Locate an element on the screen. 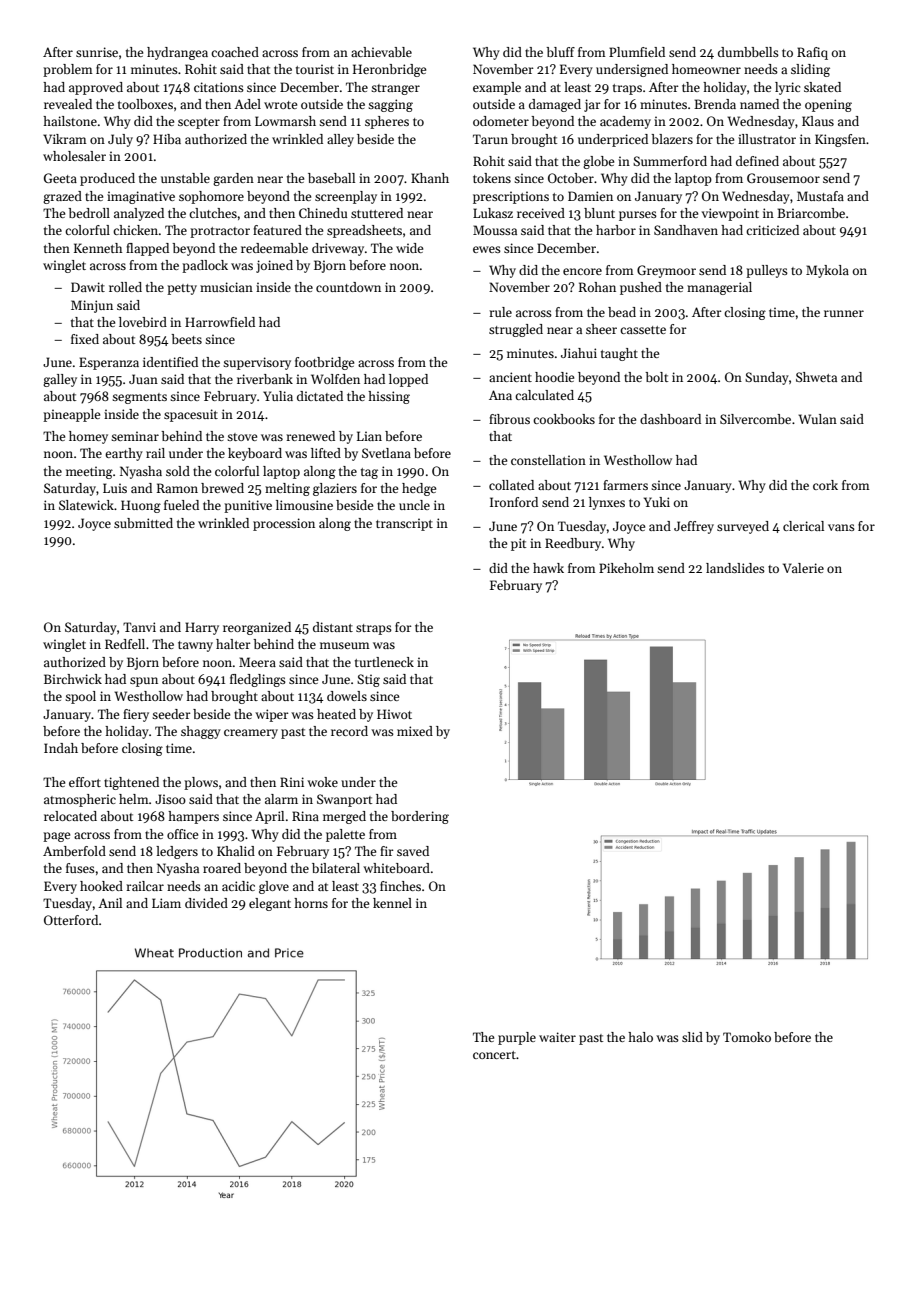 The width and height of the screenshot is (924, 1308). kennel is located at coordinates (392, 903).
